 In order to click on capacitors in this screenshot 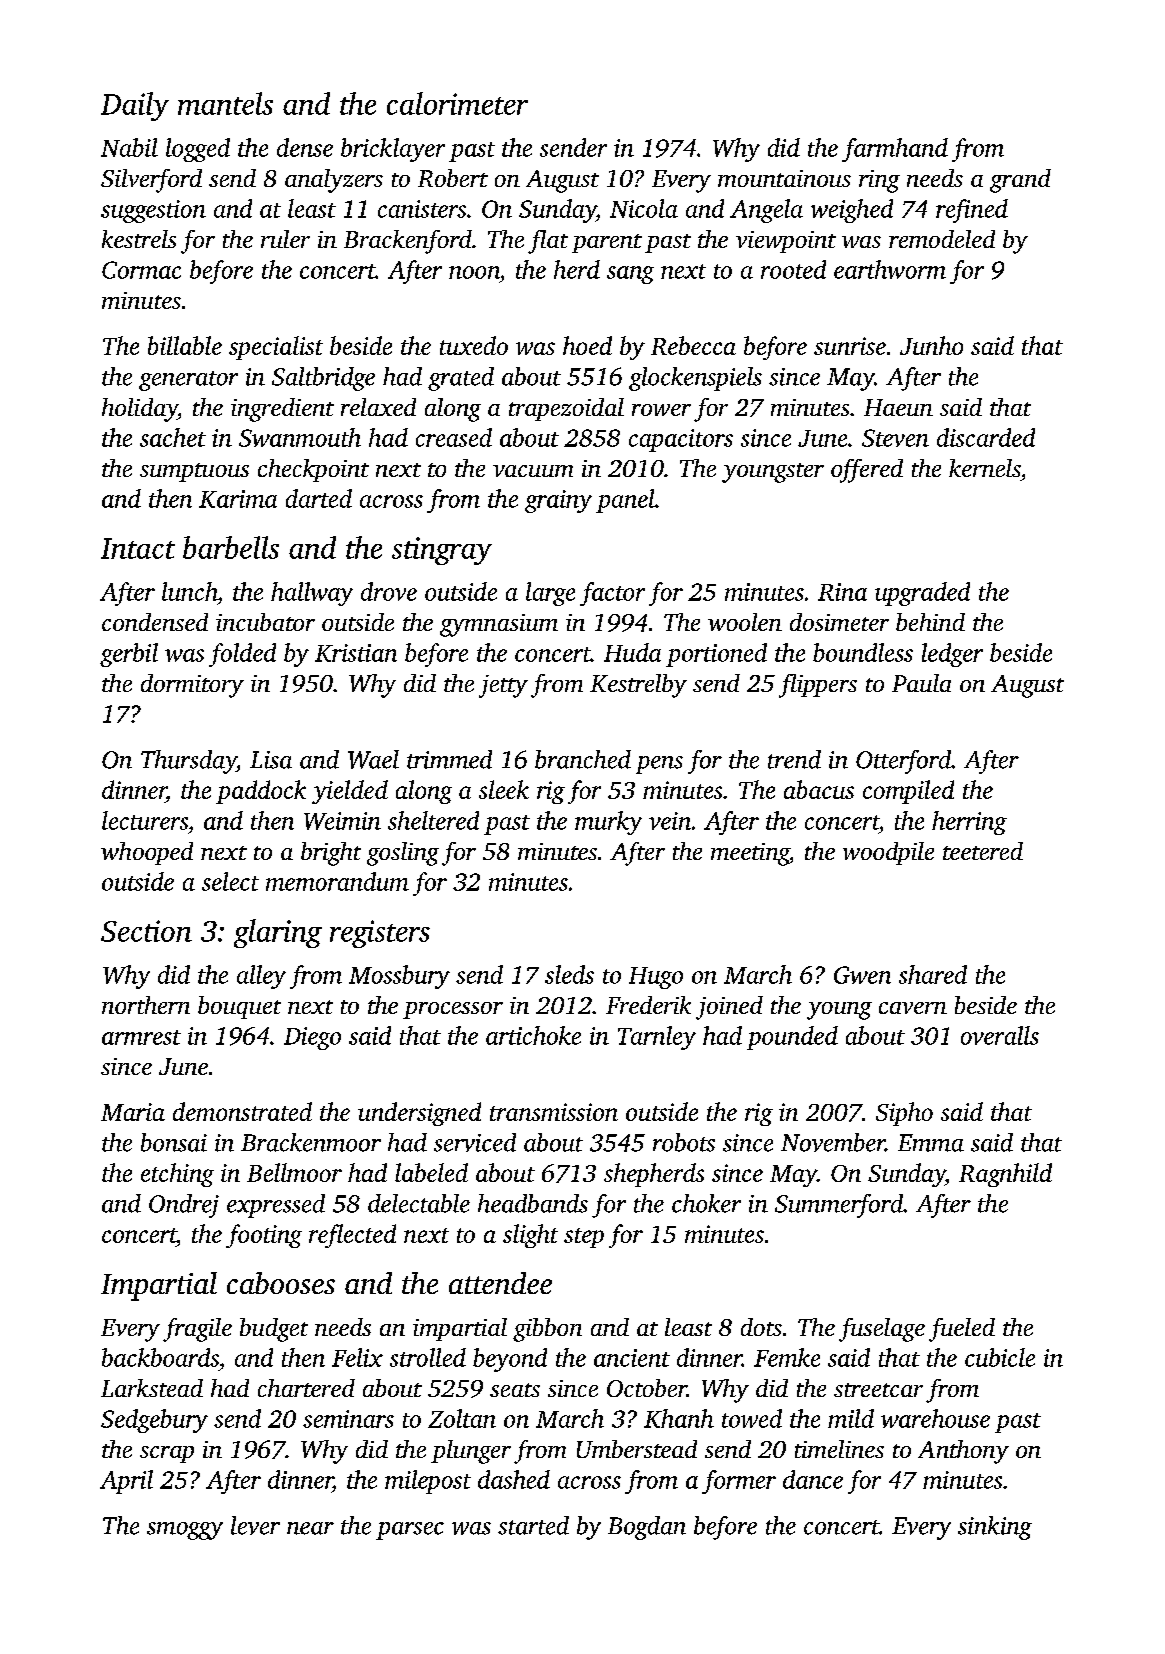, I will do `click(681, 440)`.
